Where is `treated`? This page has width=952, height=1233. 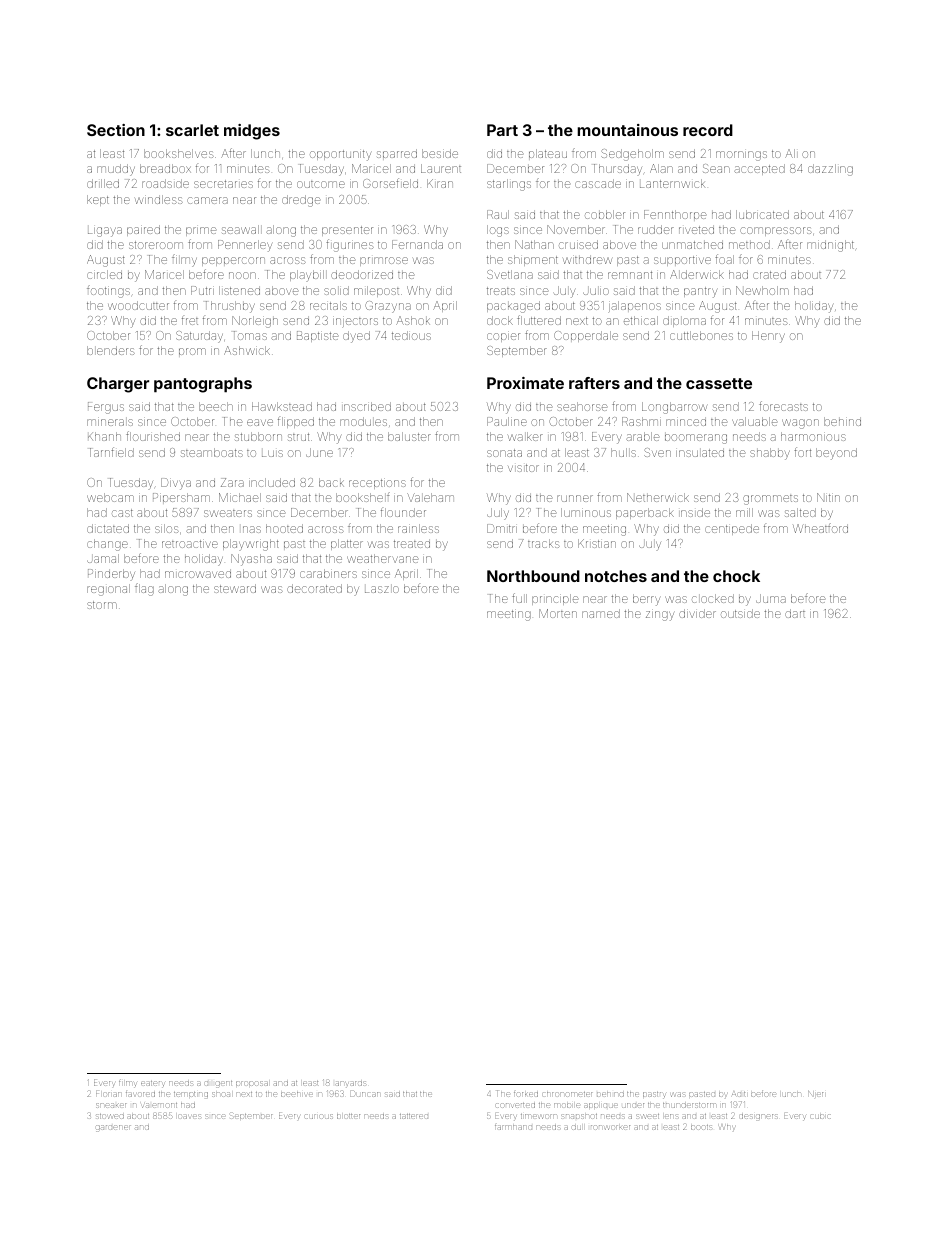 treated is located at coordinates (412, 543).
